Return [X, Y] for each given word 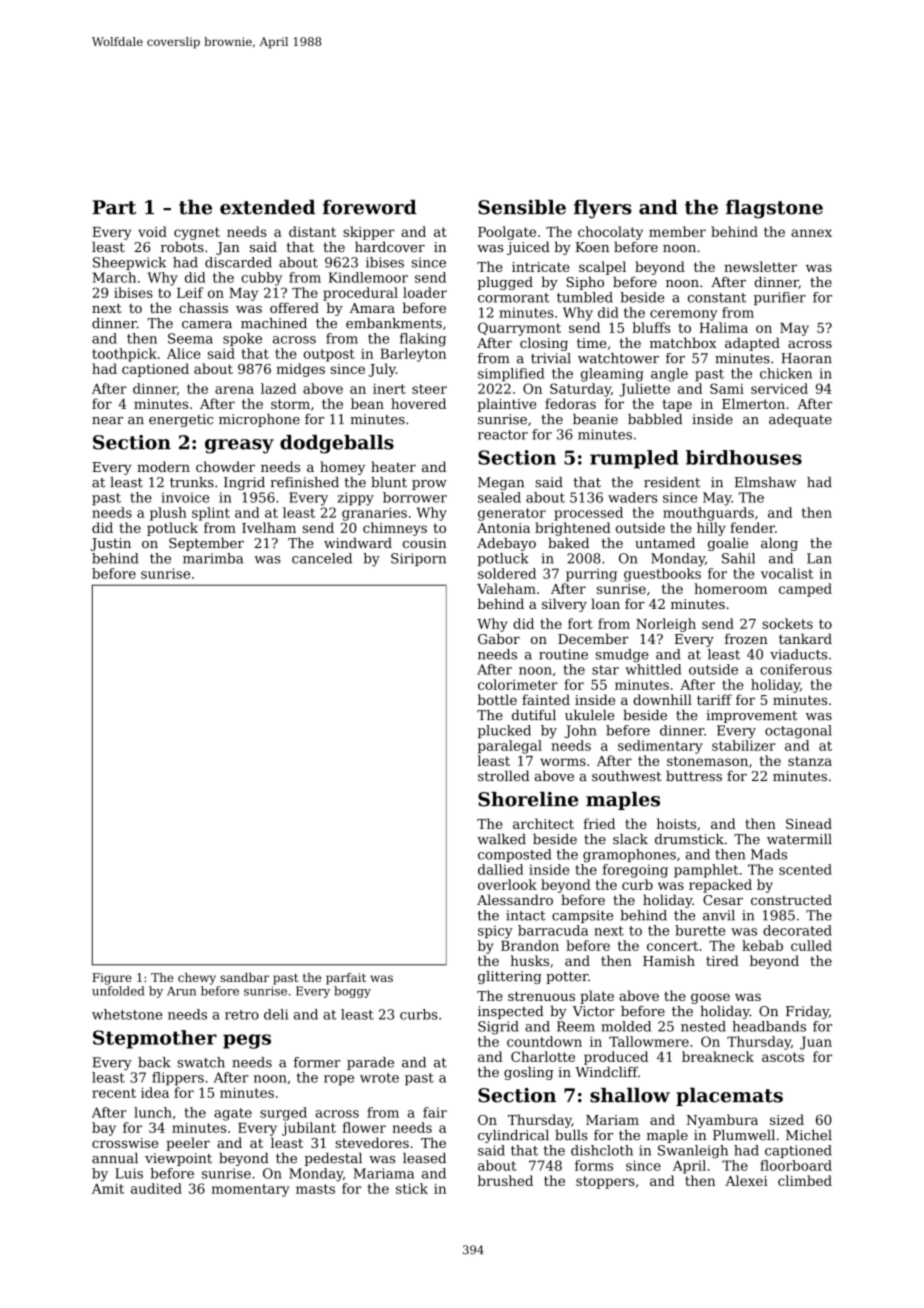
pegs [247, 1041]
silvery [564, 605]
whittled [653, 669]
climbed [805, 1180]
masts [315, 1189]
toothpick [124, 355]
